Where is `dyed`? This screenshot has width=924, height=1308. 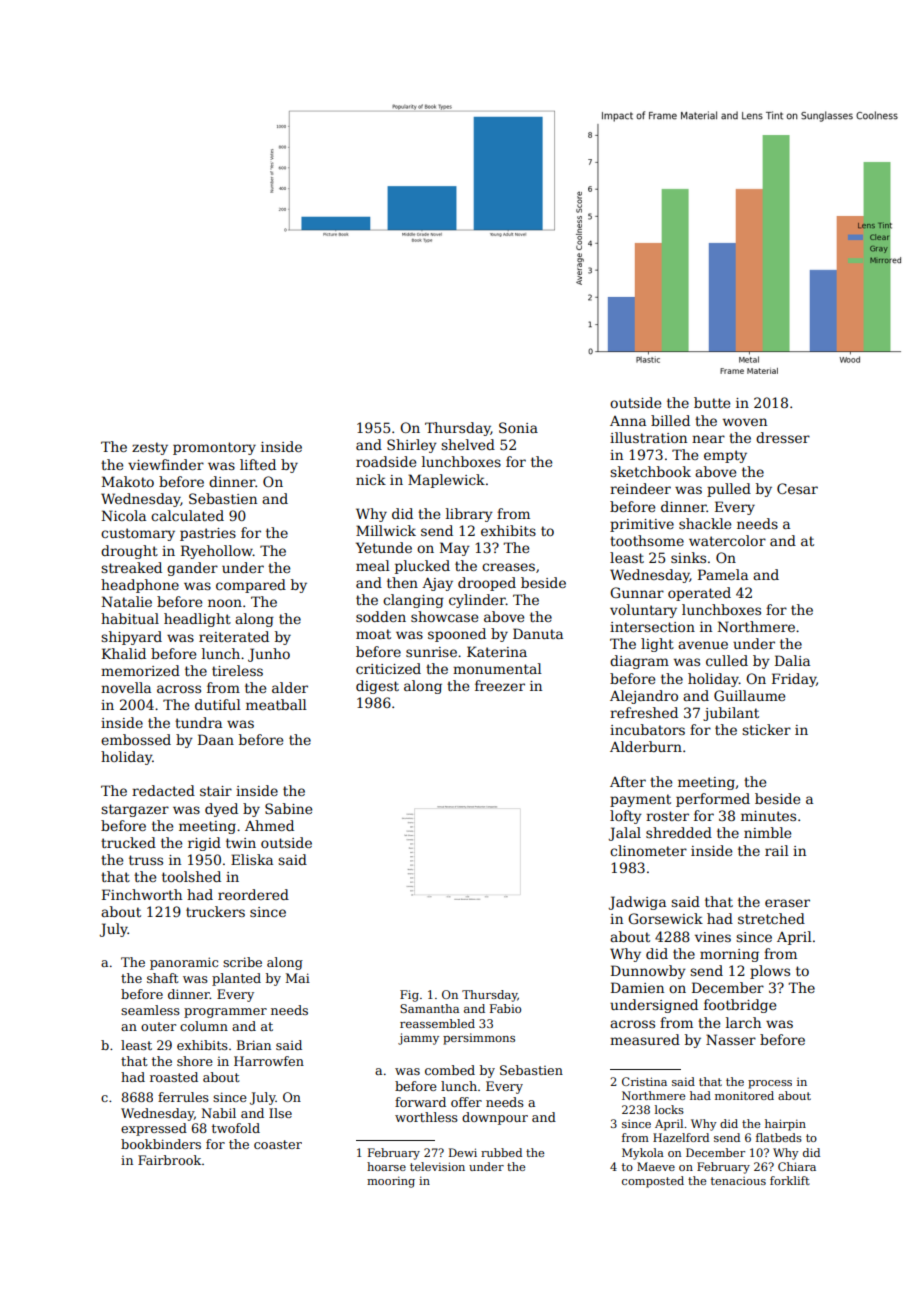
dyed is located at coordinates (221, 810).
